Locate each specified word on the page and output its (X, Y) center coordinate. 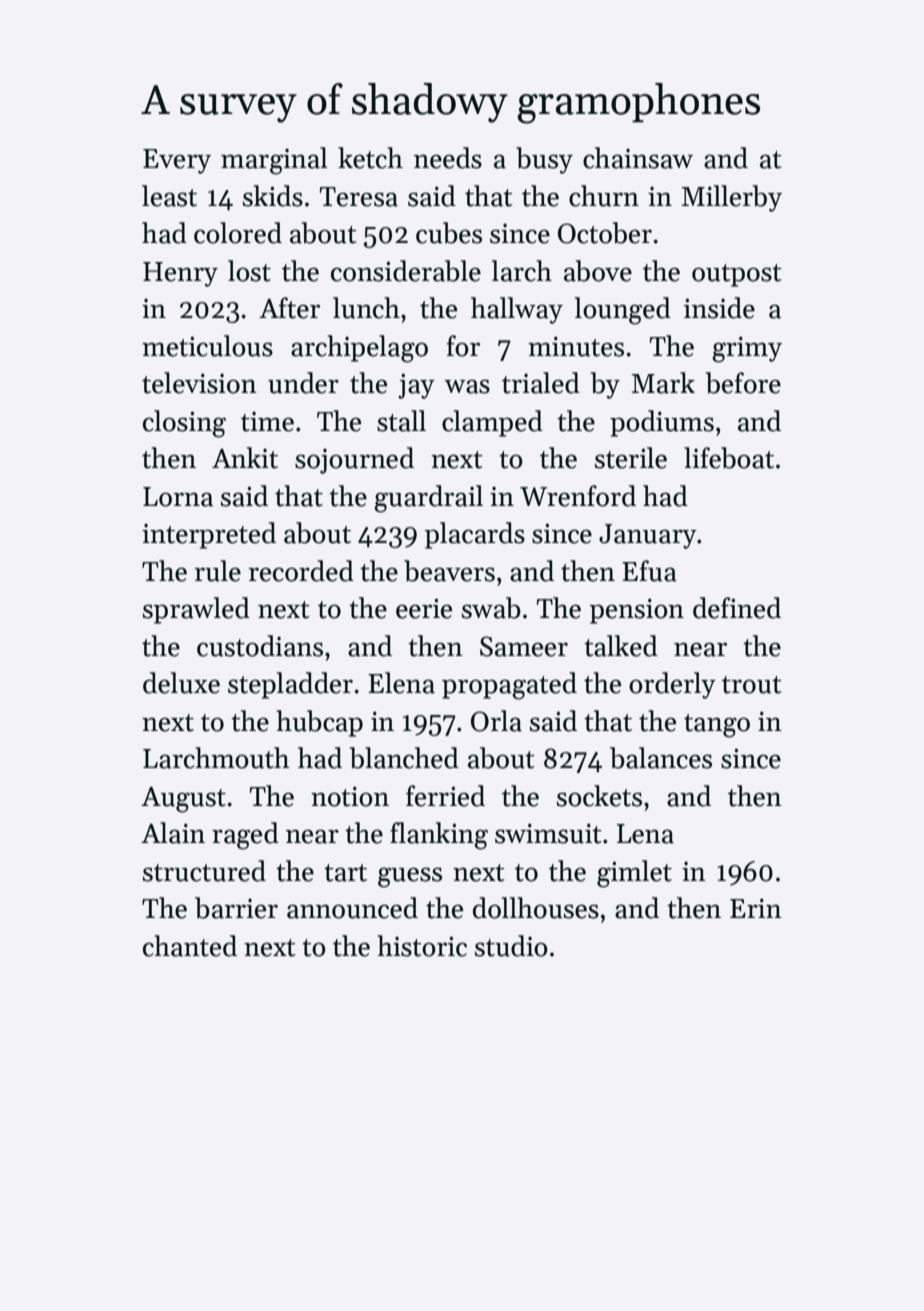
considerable (406, 271)
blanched (404, 758)
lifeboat (729, 458)
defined (737, 608)
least (169, 196)
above (598, 271)
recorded (301, 571)
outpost (737, 275)
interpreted (209, 535)
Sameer (524, 646)
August (183, 800)
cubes (449, 233)
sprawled (196, 610)
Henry (180, 274)
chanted (190, 946)
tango (717, 726)
